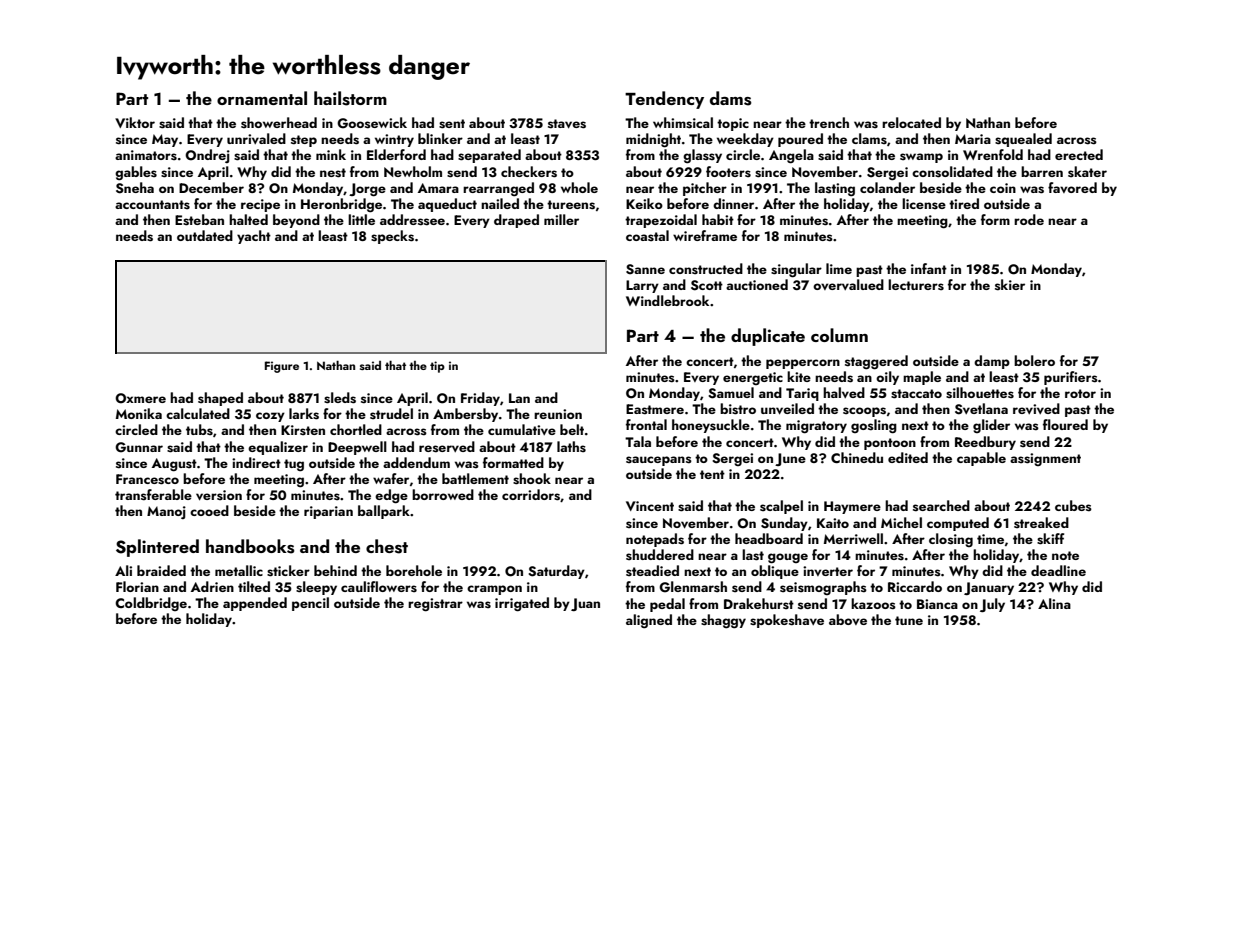 The image size is (1233, 952). What do you see at coordinates (1079, 154) in the screenshot?
I see `erected` at bounding box center [1079, 154].
